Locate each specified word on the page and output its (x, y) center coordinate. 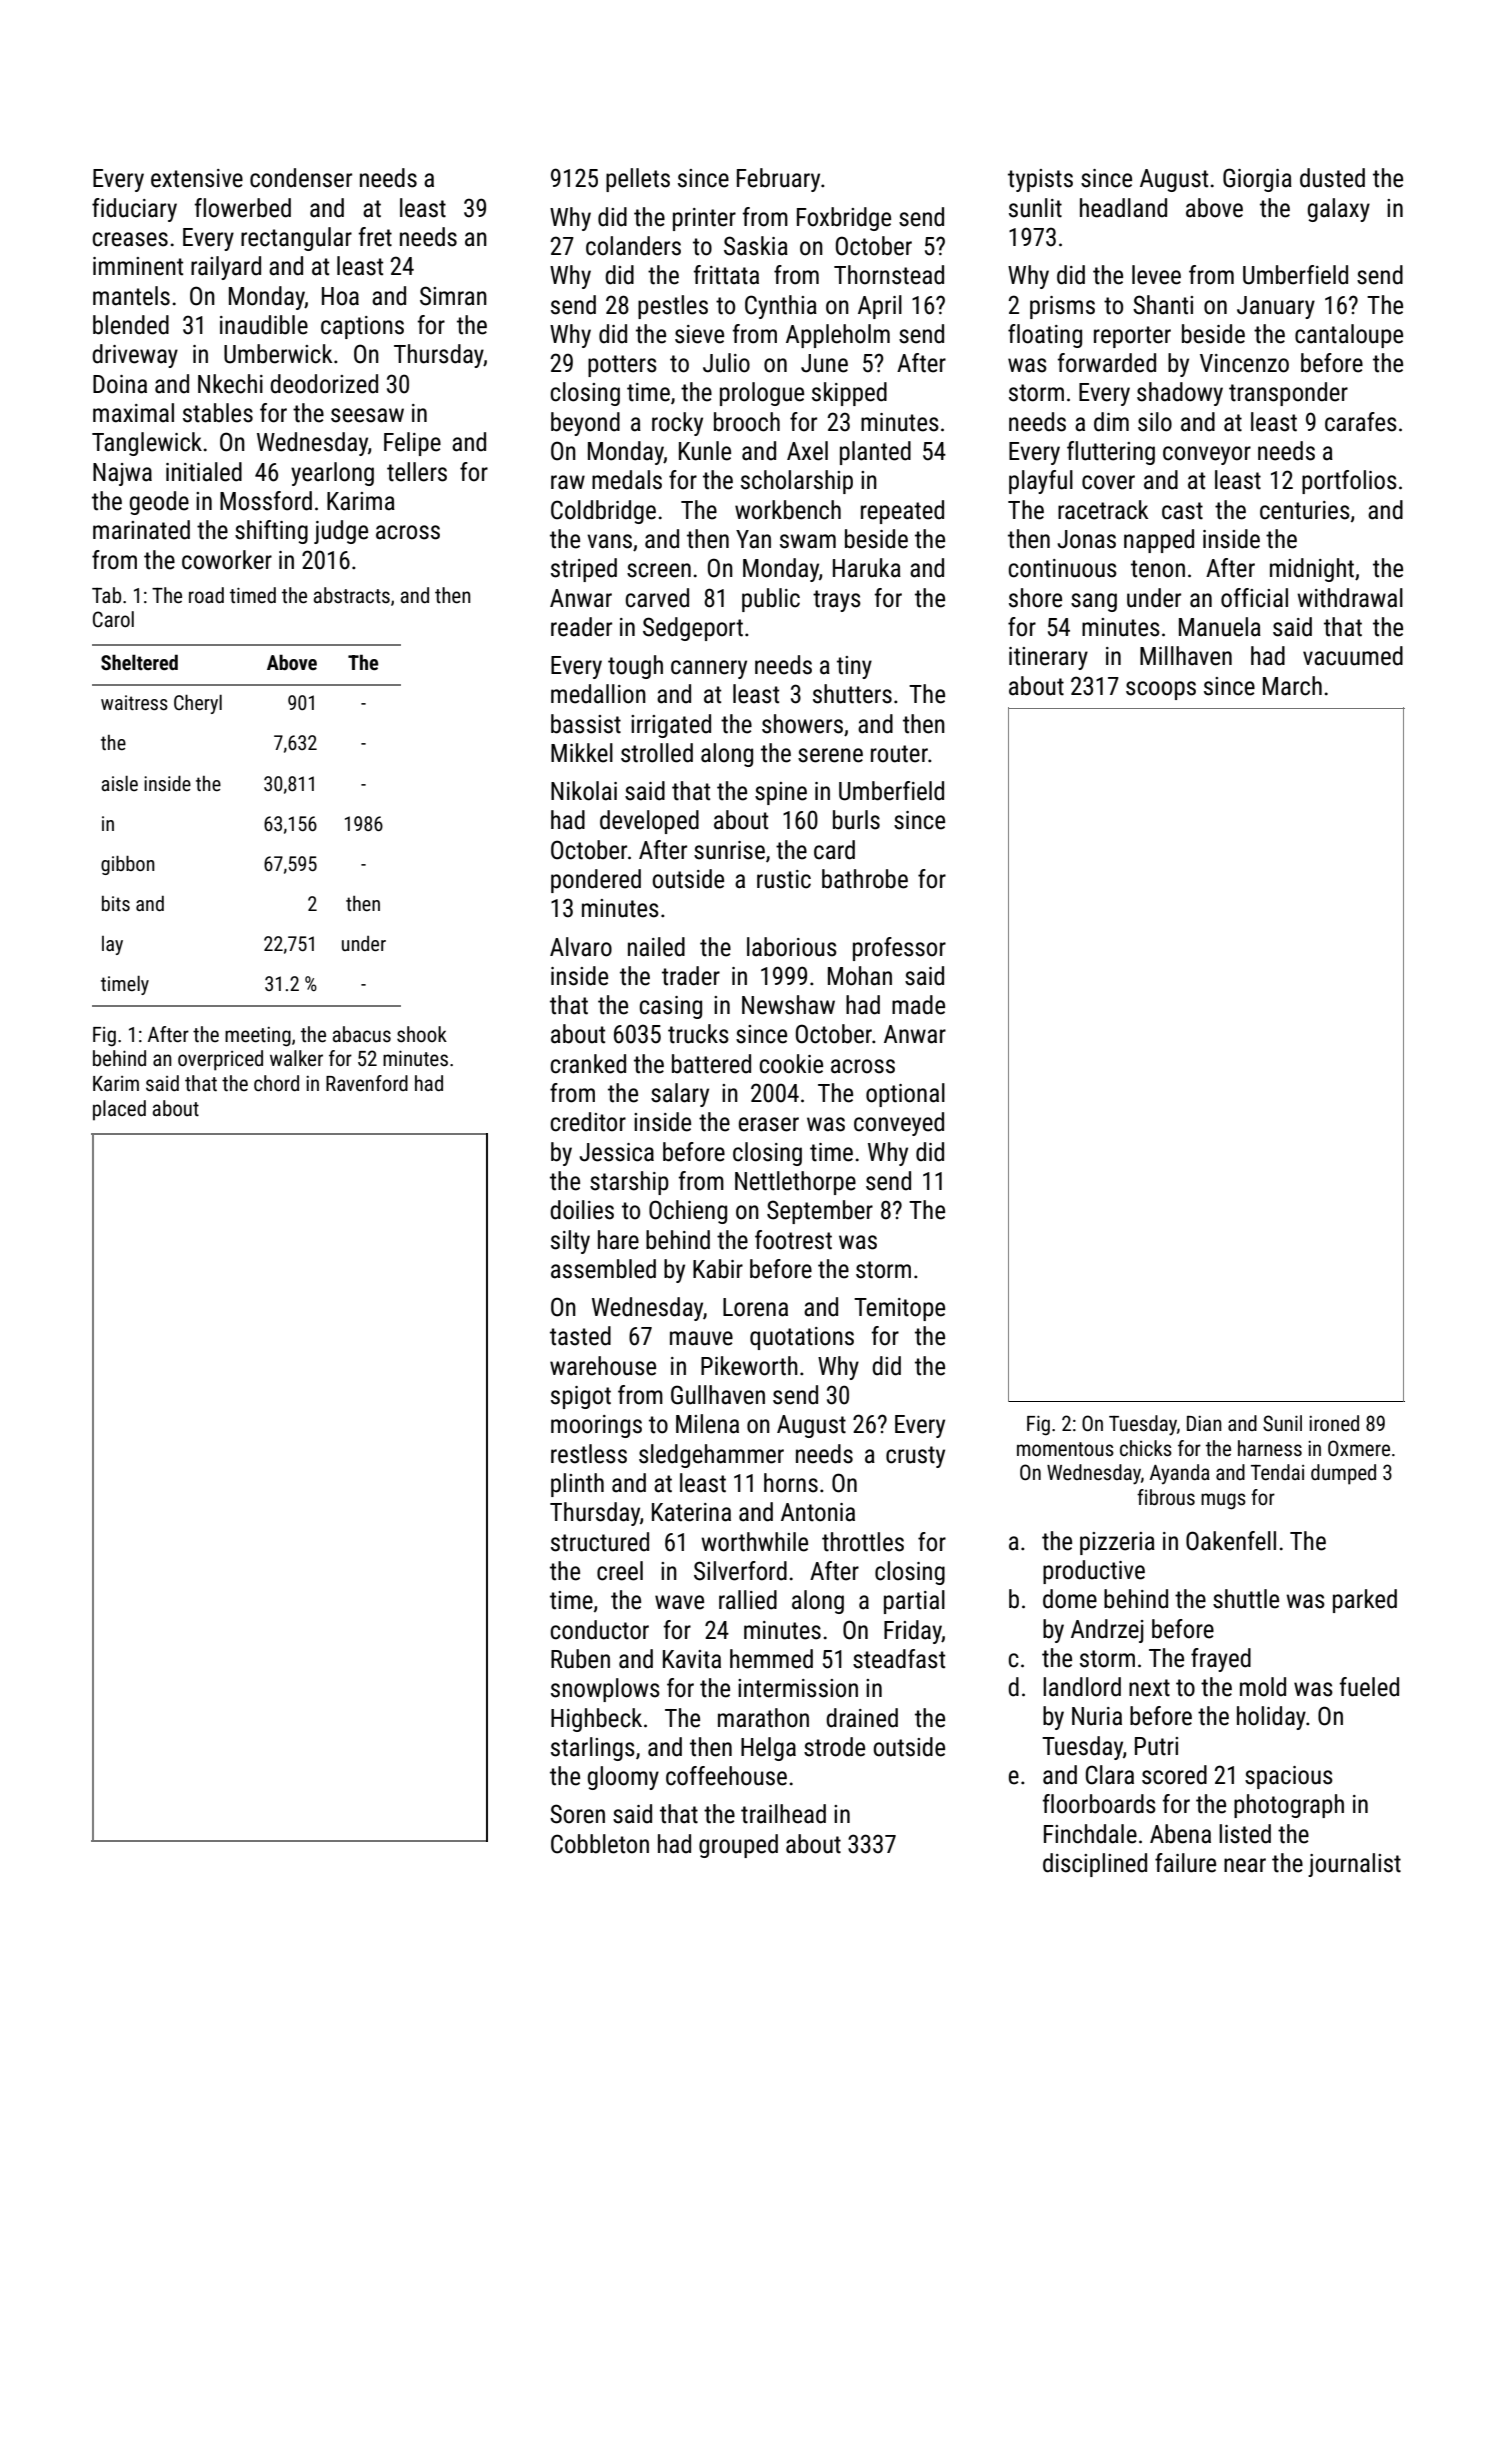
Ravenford (367, 1083)
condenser (301, 178)
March (1292, 686)
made (918, 1005)
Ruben (580, 1659)
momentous (1065, 1449)
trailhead (783, 1814)
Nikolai (584, 791)
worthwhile (754, 1542)
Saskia (756, 246)
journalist (1354, 1865)
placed (119, 1110)
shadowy (1180, 394)
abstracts (352, 595)
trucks (698, 1034)
